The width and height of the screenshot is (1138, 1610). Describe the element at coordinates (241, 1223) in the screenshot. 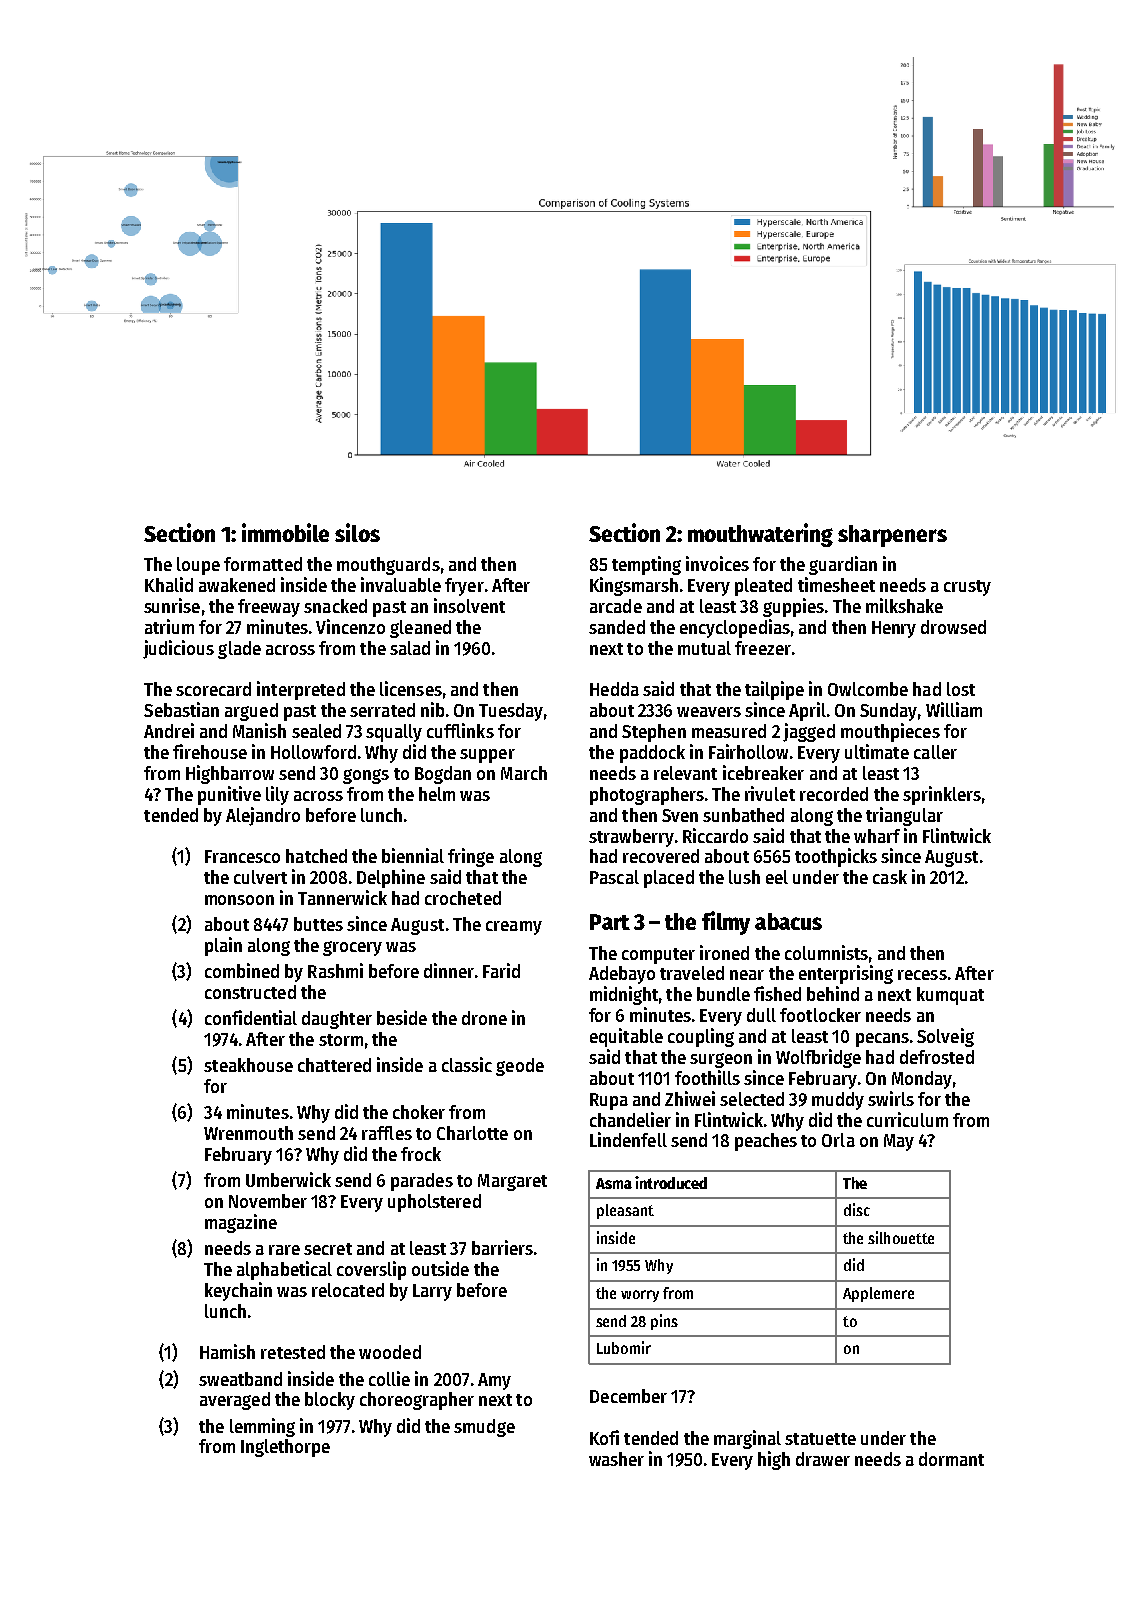

I see `magazine` at that location.
